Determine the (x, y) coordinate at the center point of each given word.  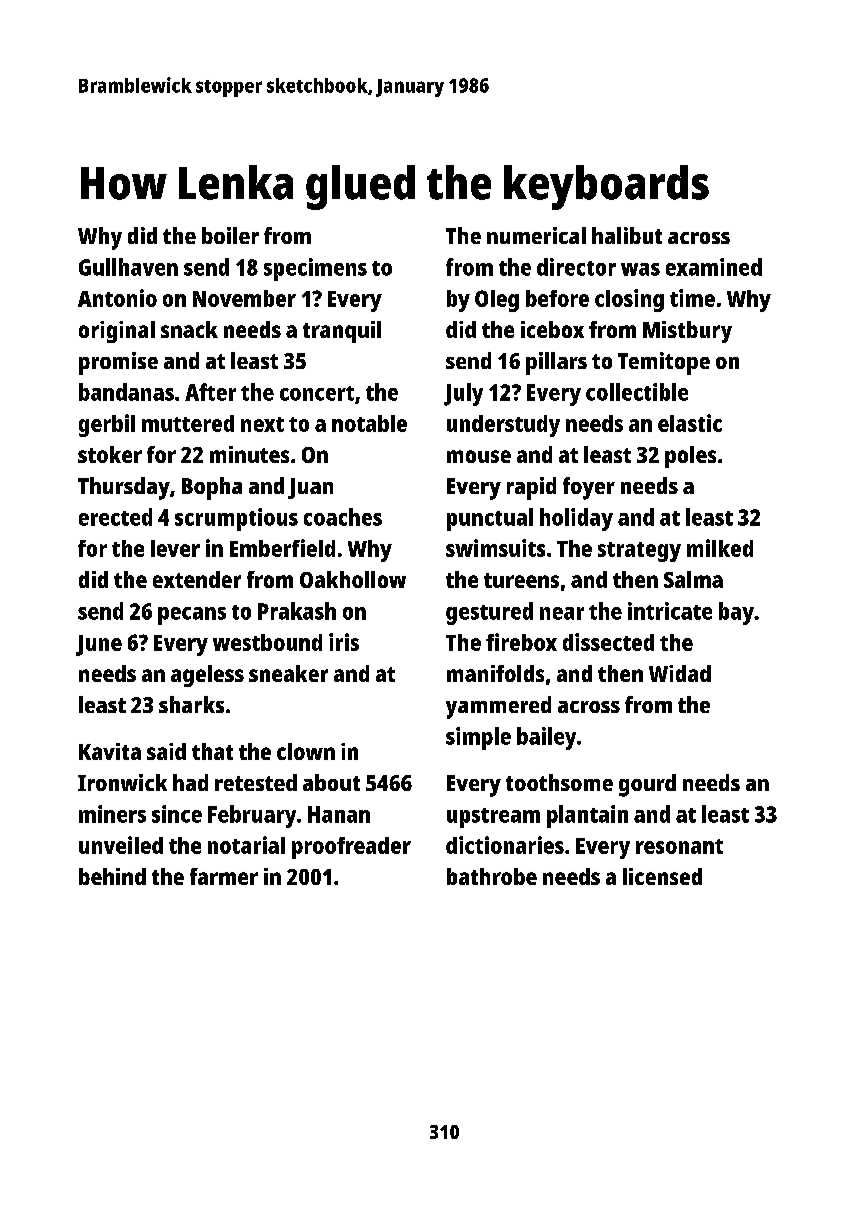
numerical (536, 235)
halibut (627, 235)
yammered (498, 707)
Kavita (110, 751)
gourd (647, 785)
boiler (230, 235)
